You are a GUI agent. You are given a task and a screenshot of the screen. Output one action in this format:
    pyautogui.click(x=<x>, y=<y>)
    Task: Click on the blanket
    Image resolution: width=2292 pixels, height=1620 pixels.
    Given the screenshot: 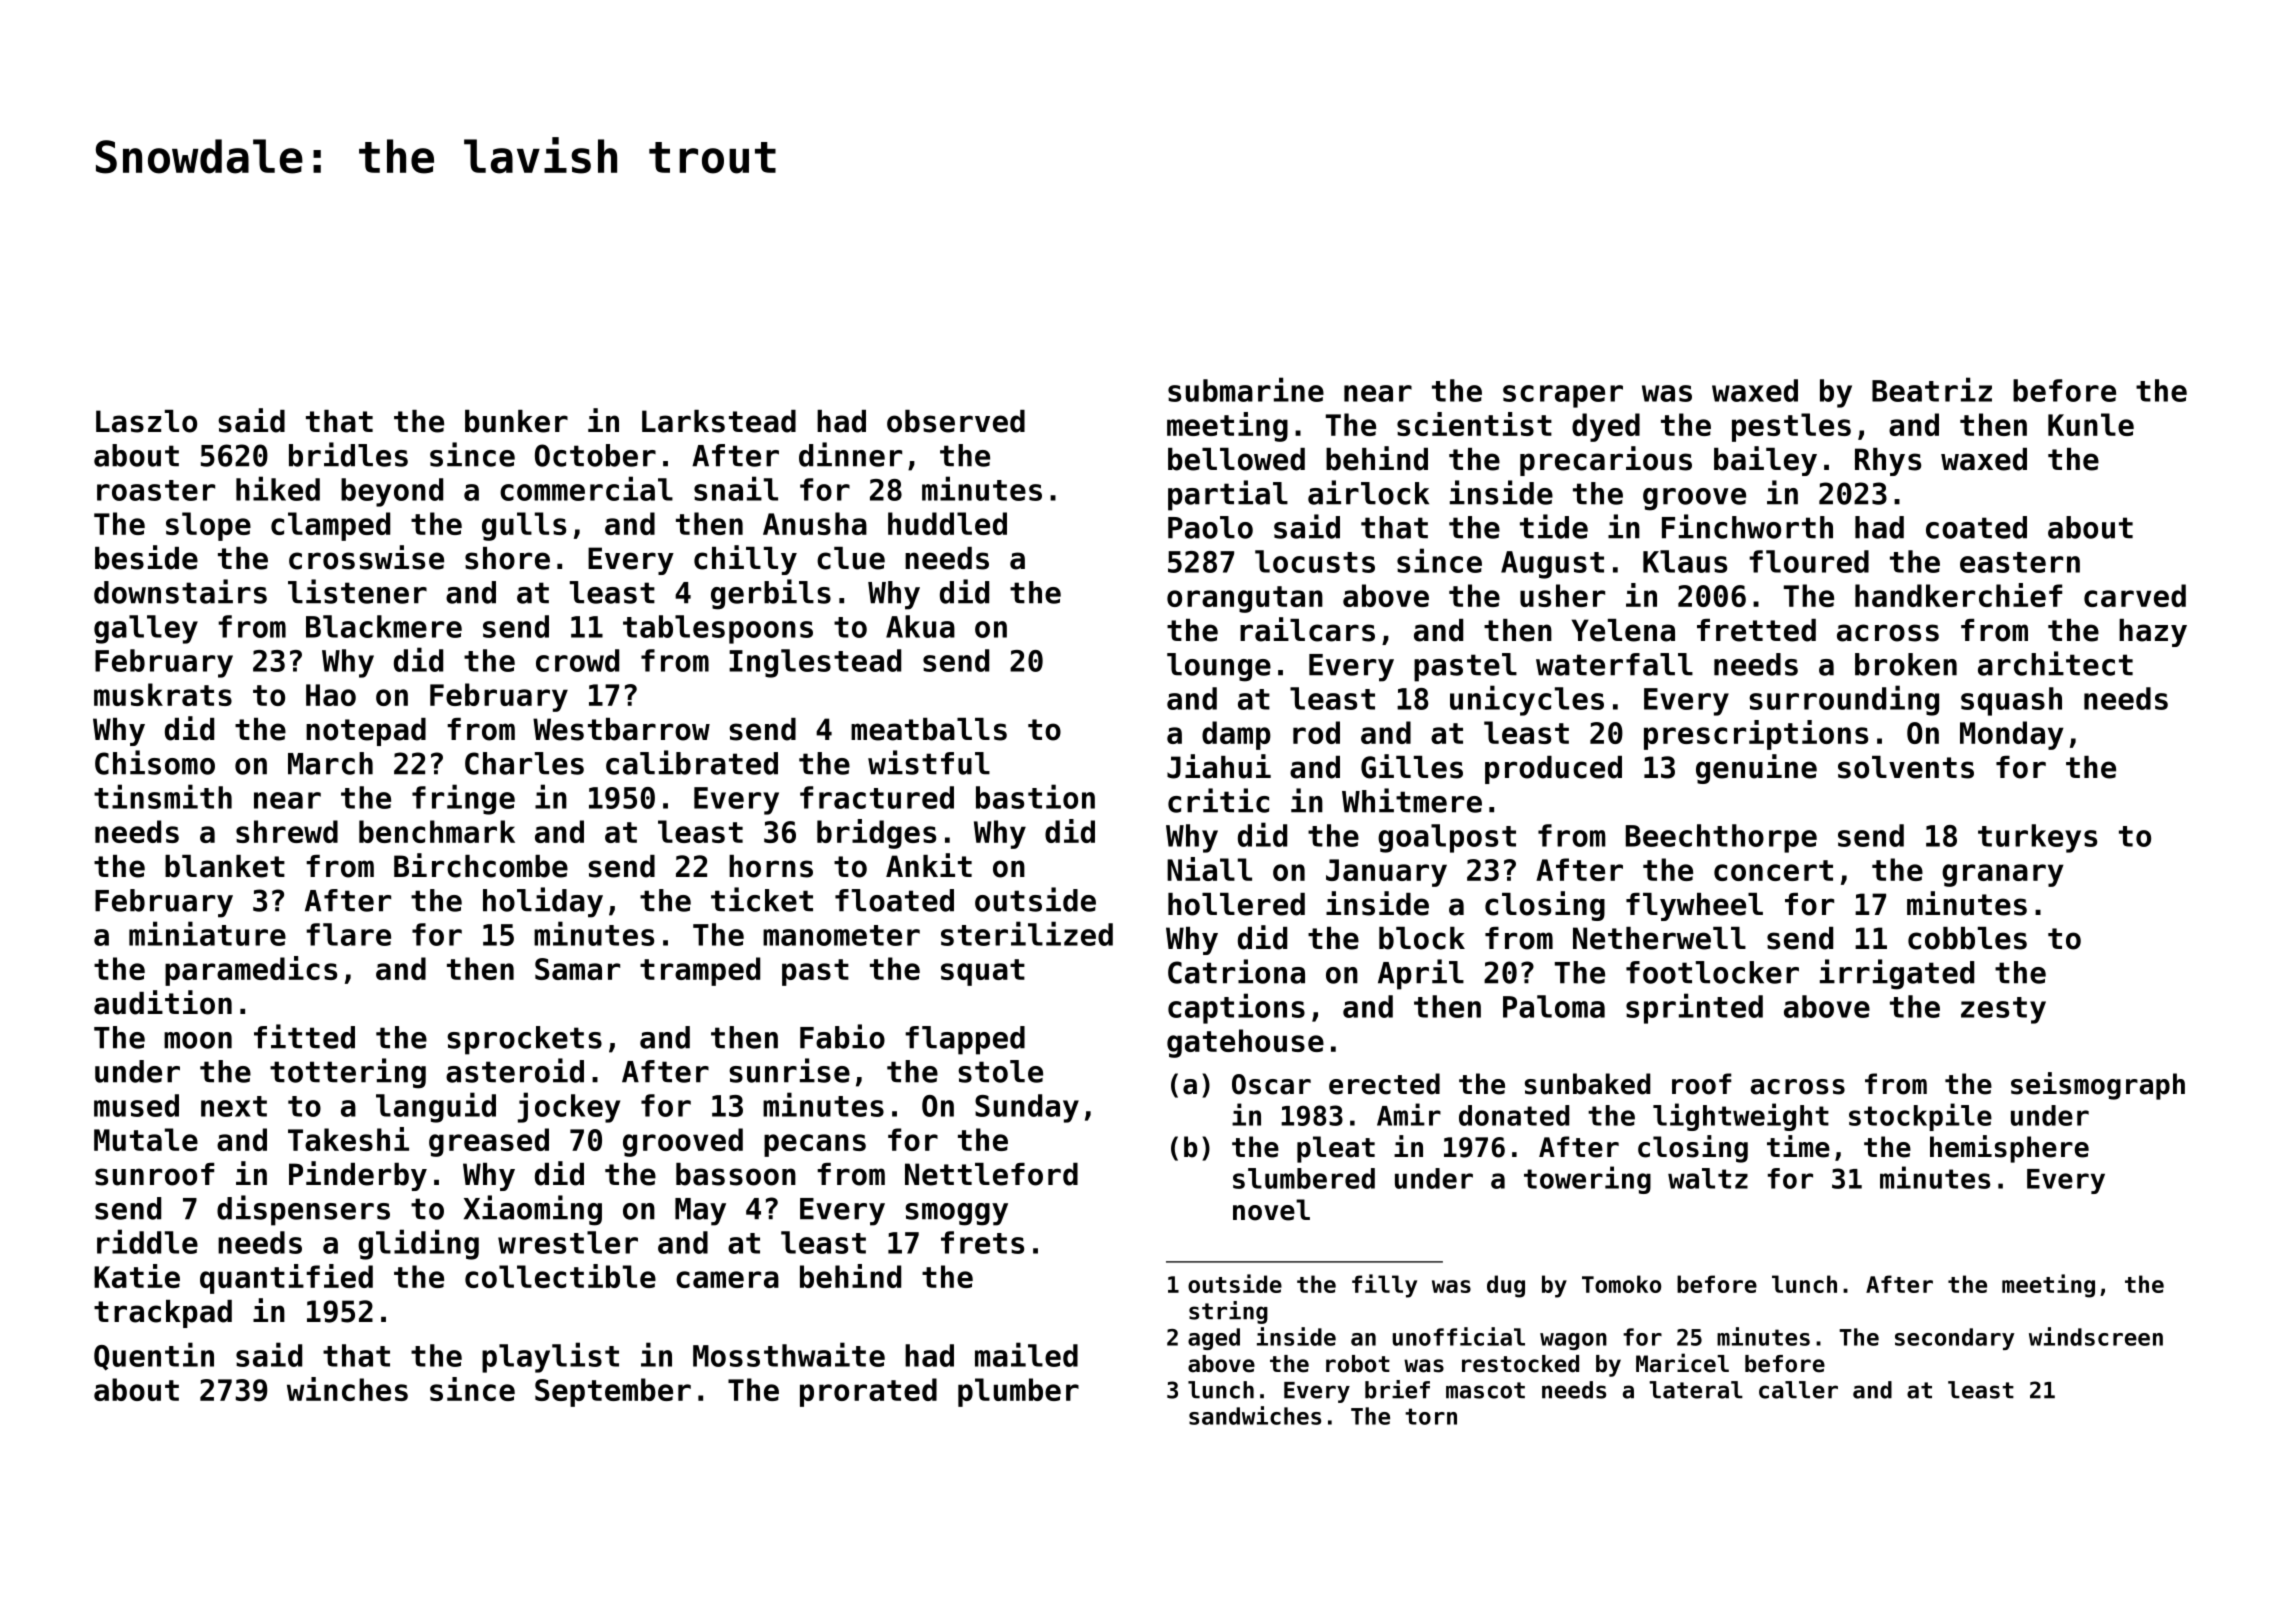 What is the action you would take?
    pyautogui.click(x=225, y=866)
